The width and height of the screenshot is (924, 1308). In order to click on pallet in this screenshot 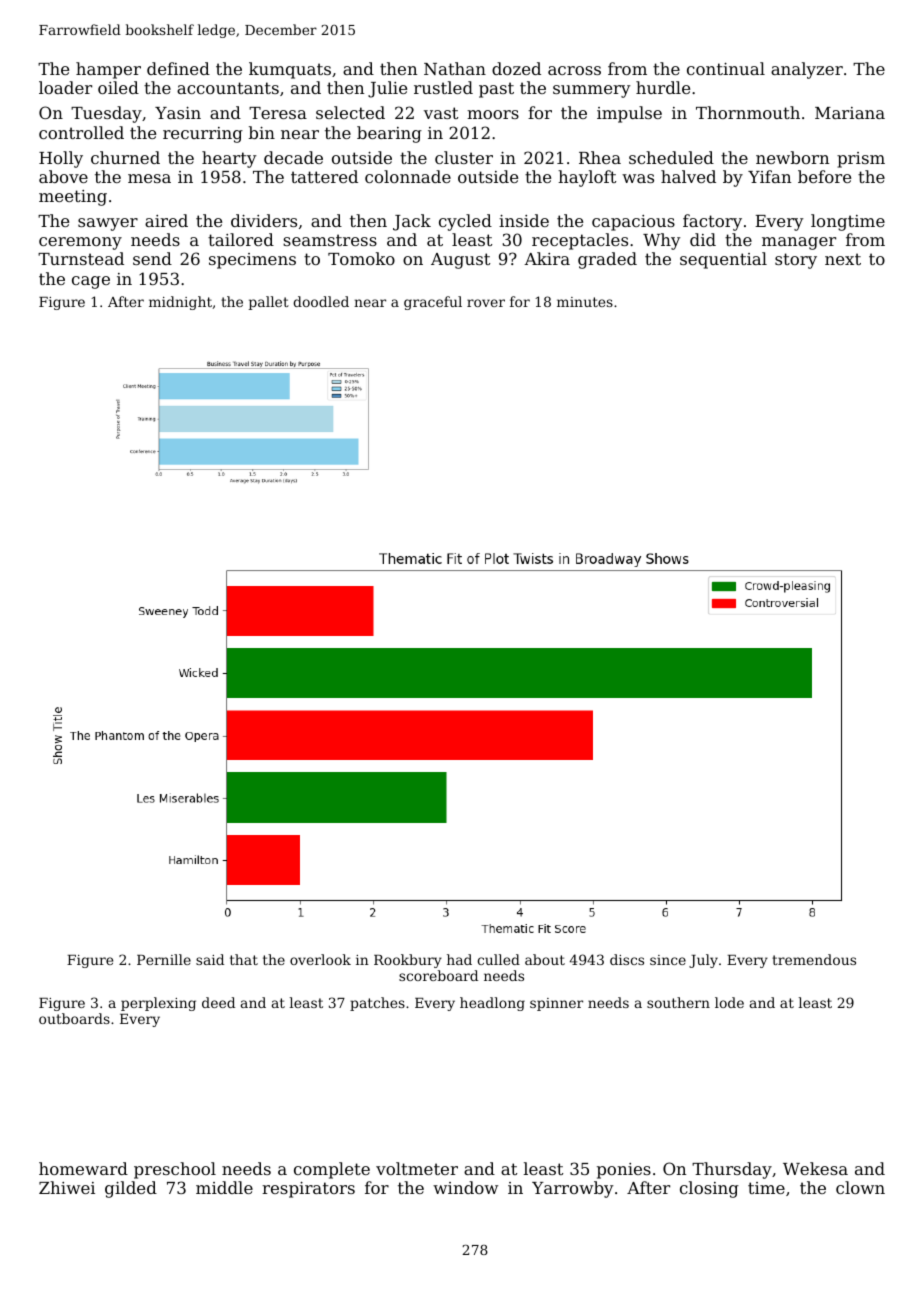, I will do `click(269, 303)`.
